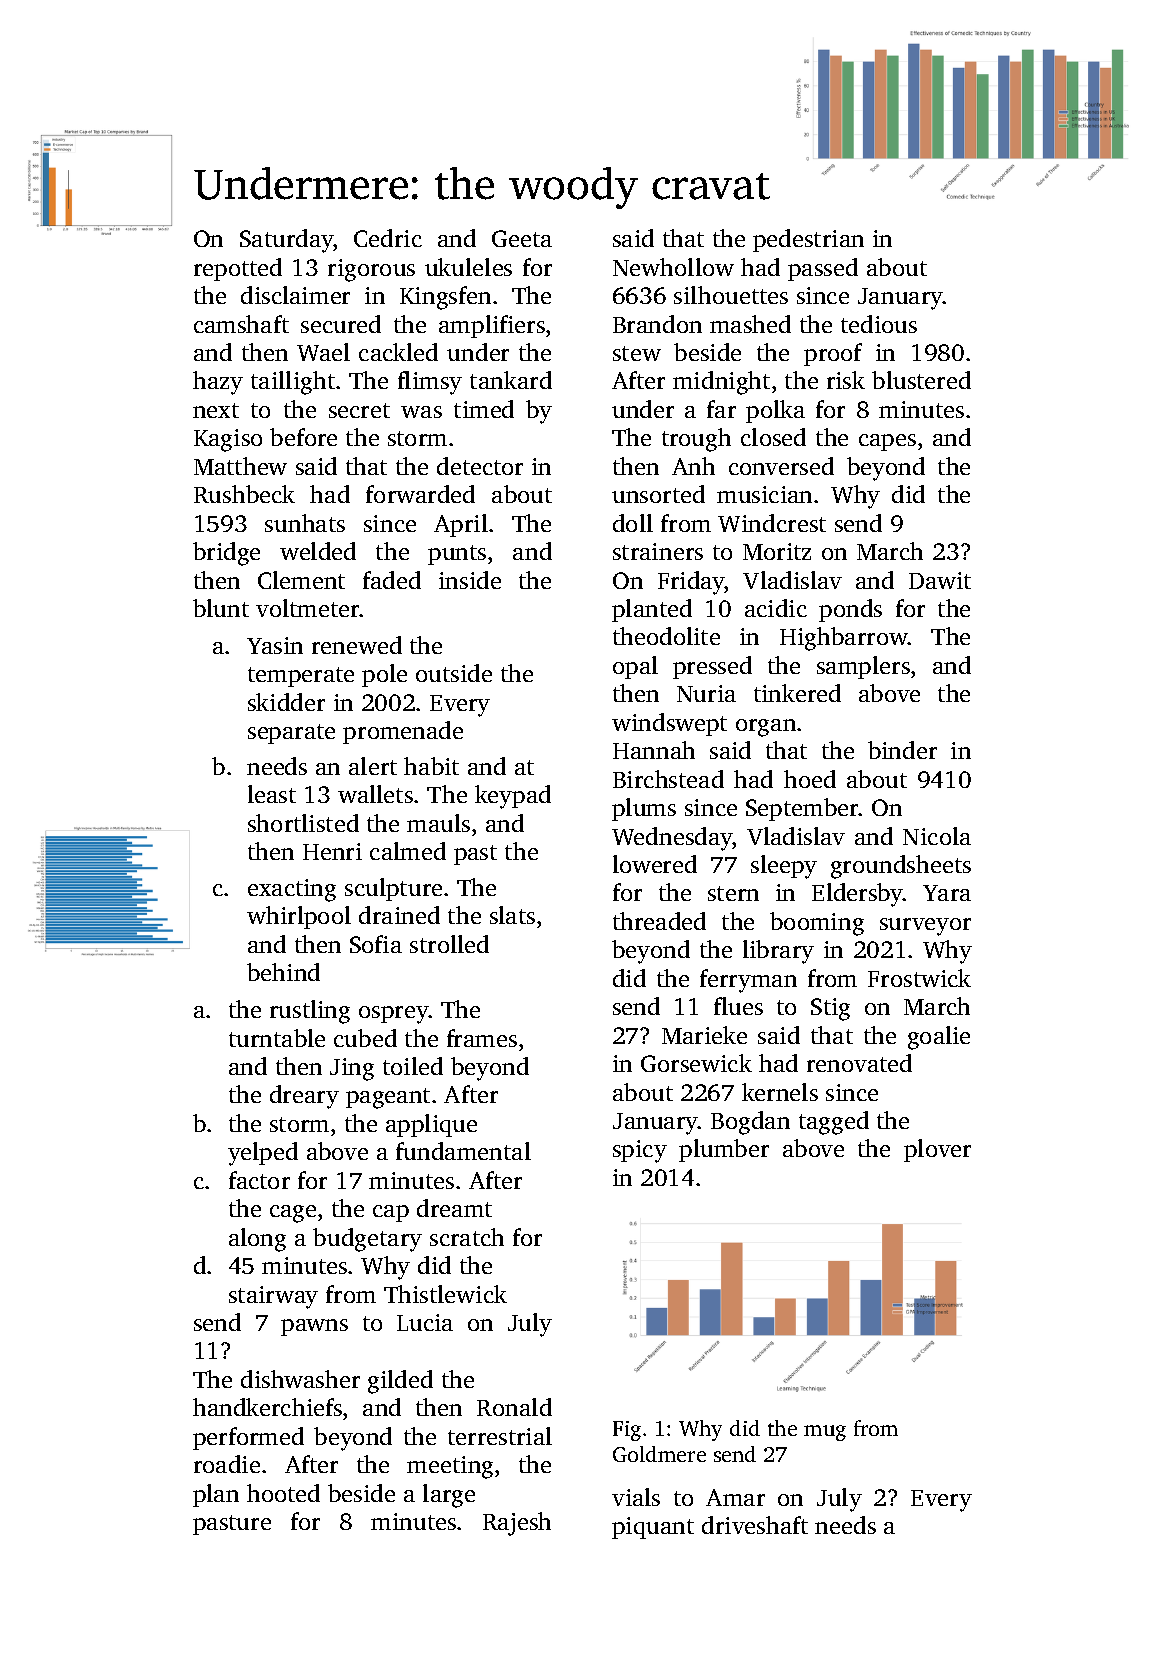 This page has height=1654, width=1165. I want to click on least, so click(272, 794).
